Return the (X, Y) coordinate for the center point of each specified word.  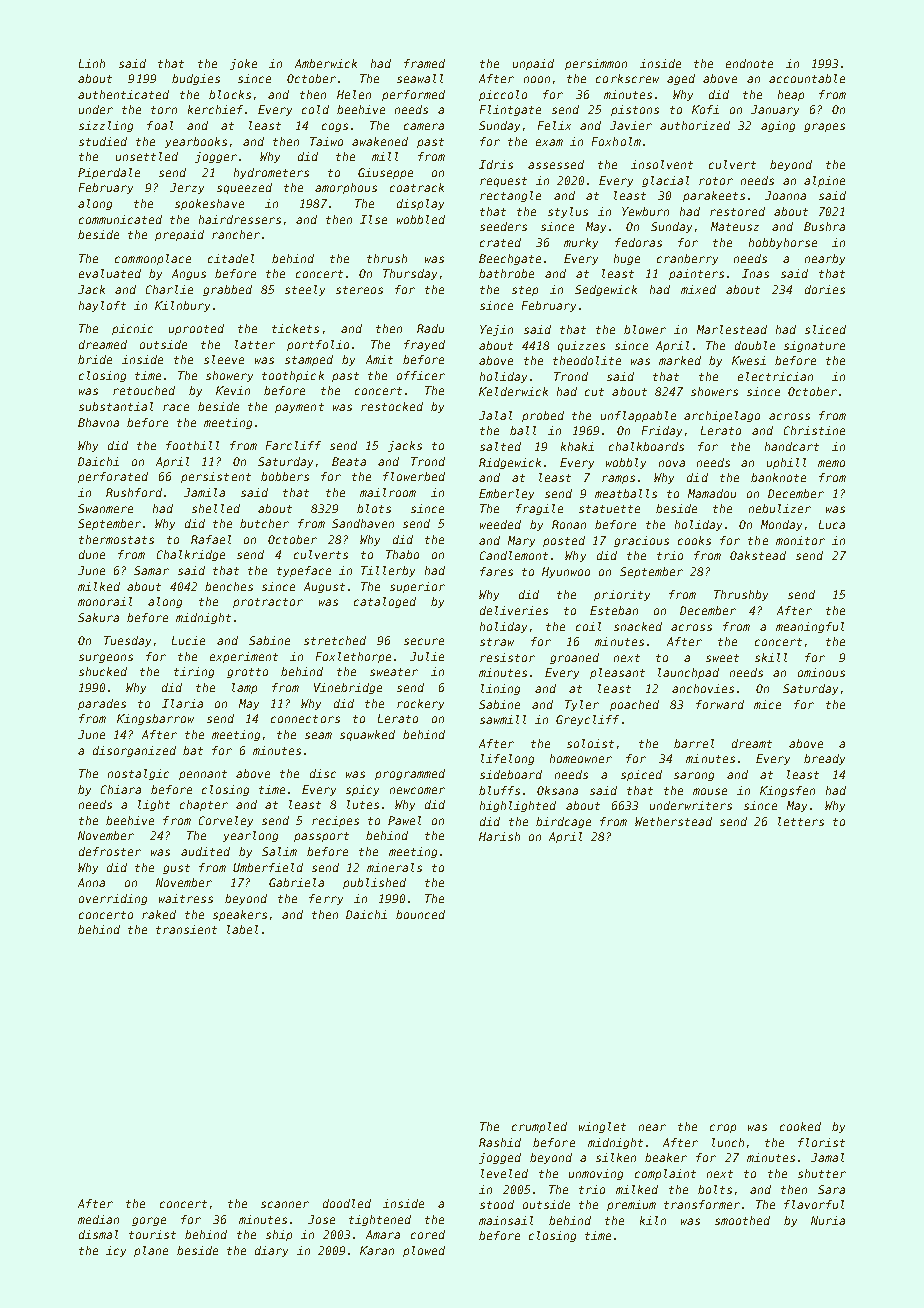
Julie (427, 656)
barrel (694, 743)
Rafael (211, 539)
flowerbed (414, 476)
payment (299, 408)
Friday (662, 431)
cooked (800, 1126)
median (98, 1219)
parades (102, 704)
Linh (92, 63)
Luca (832, 524)
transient (186, 929)
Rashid (500, 1142)
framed (424, 63)
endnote (749, 63)
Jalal (495, 415)
